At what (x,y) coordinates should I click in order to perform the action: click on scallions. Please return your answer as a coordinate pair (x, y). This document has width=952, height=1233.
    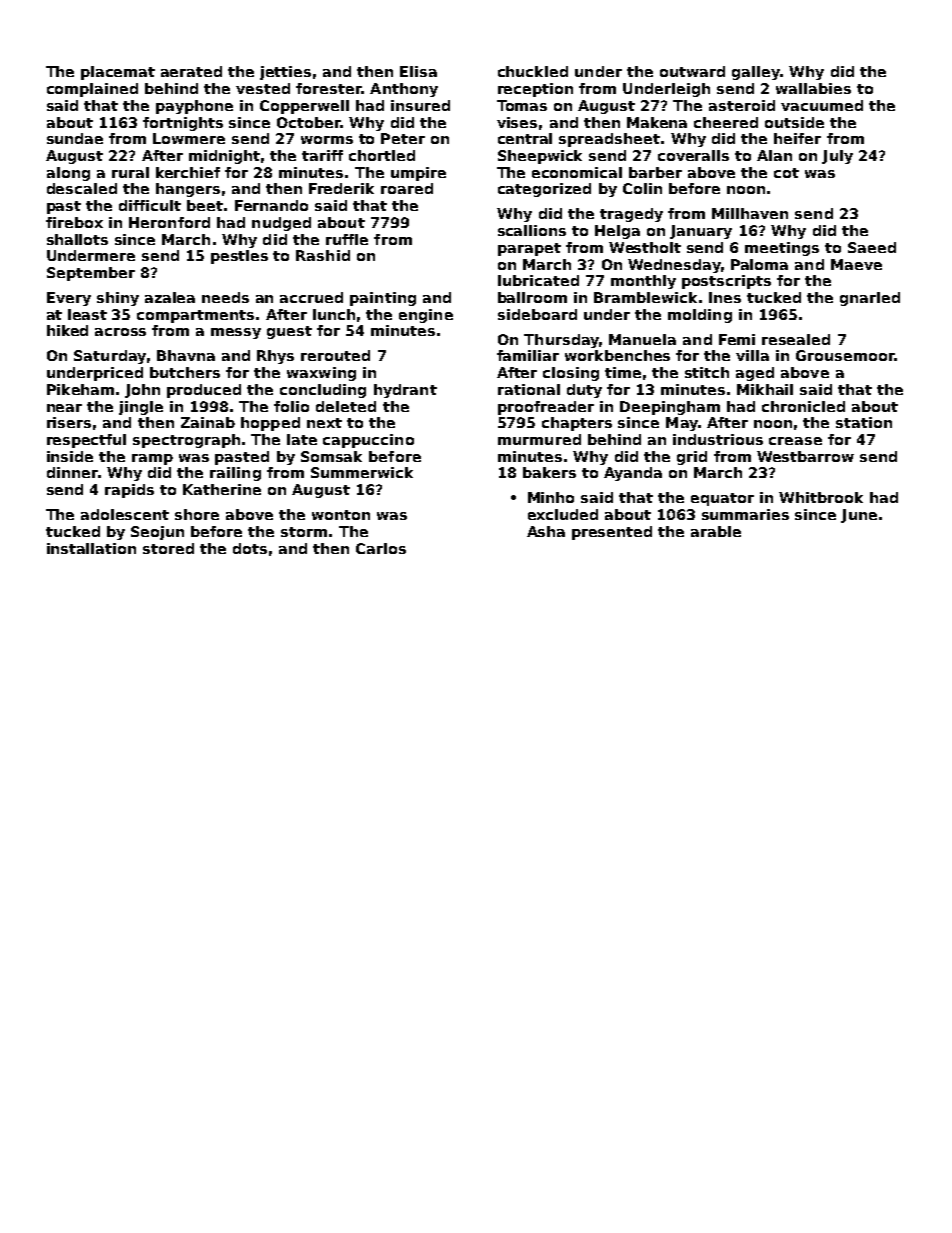
    Looking at the image, I should click on (532, 230).
